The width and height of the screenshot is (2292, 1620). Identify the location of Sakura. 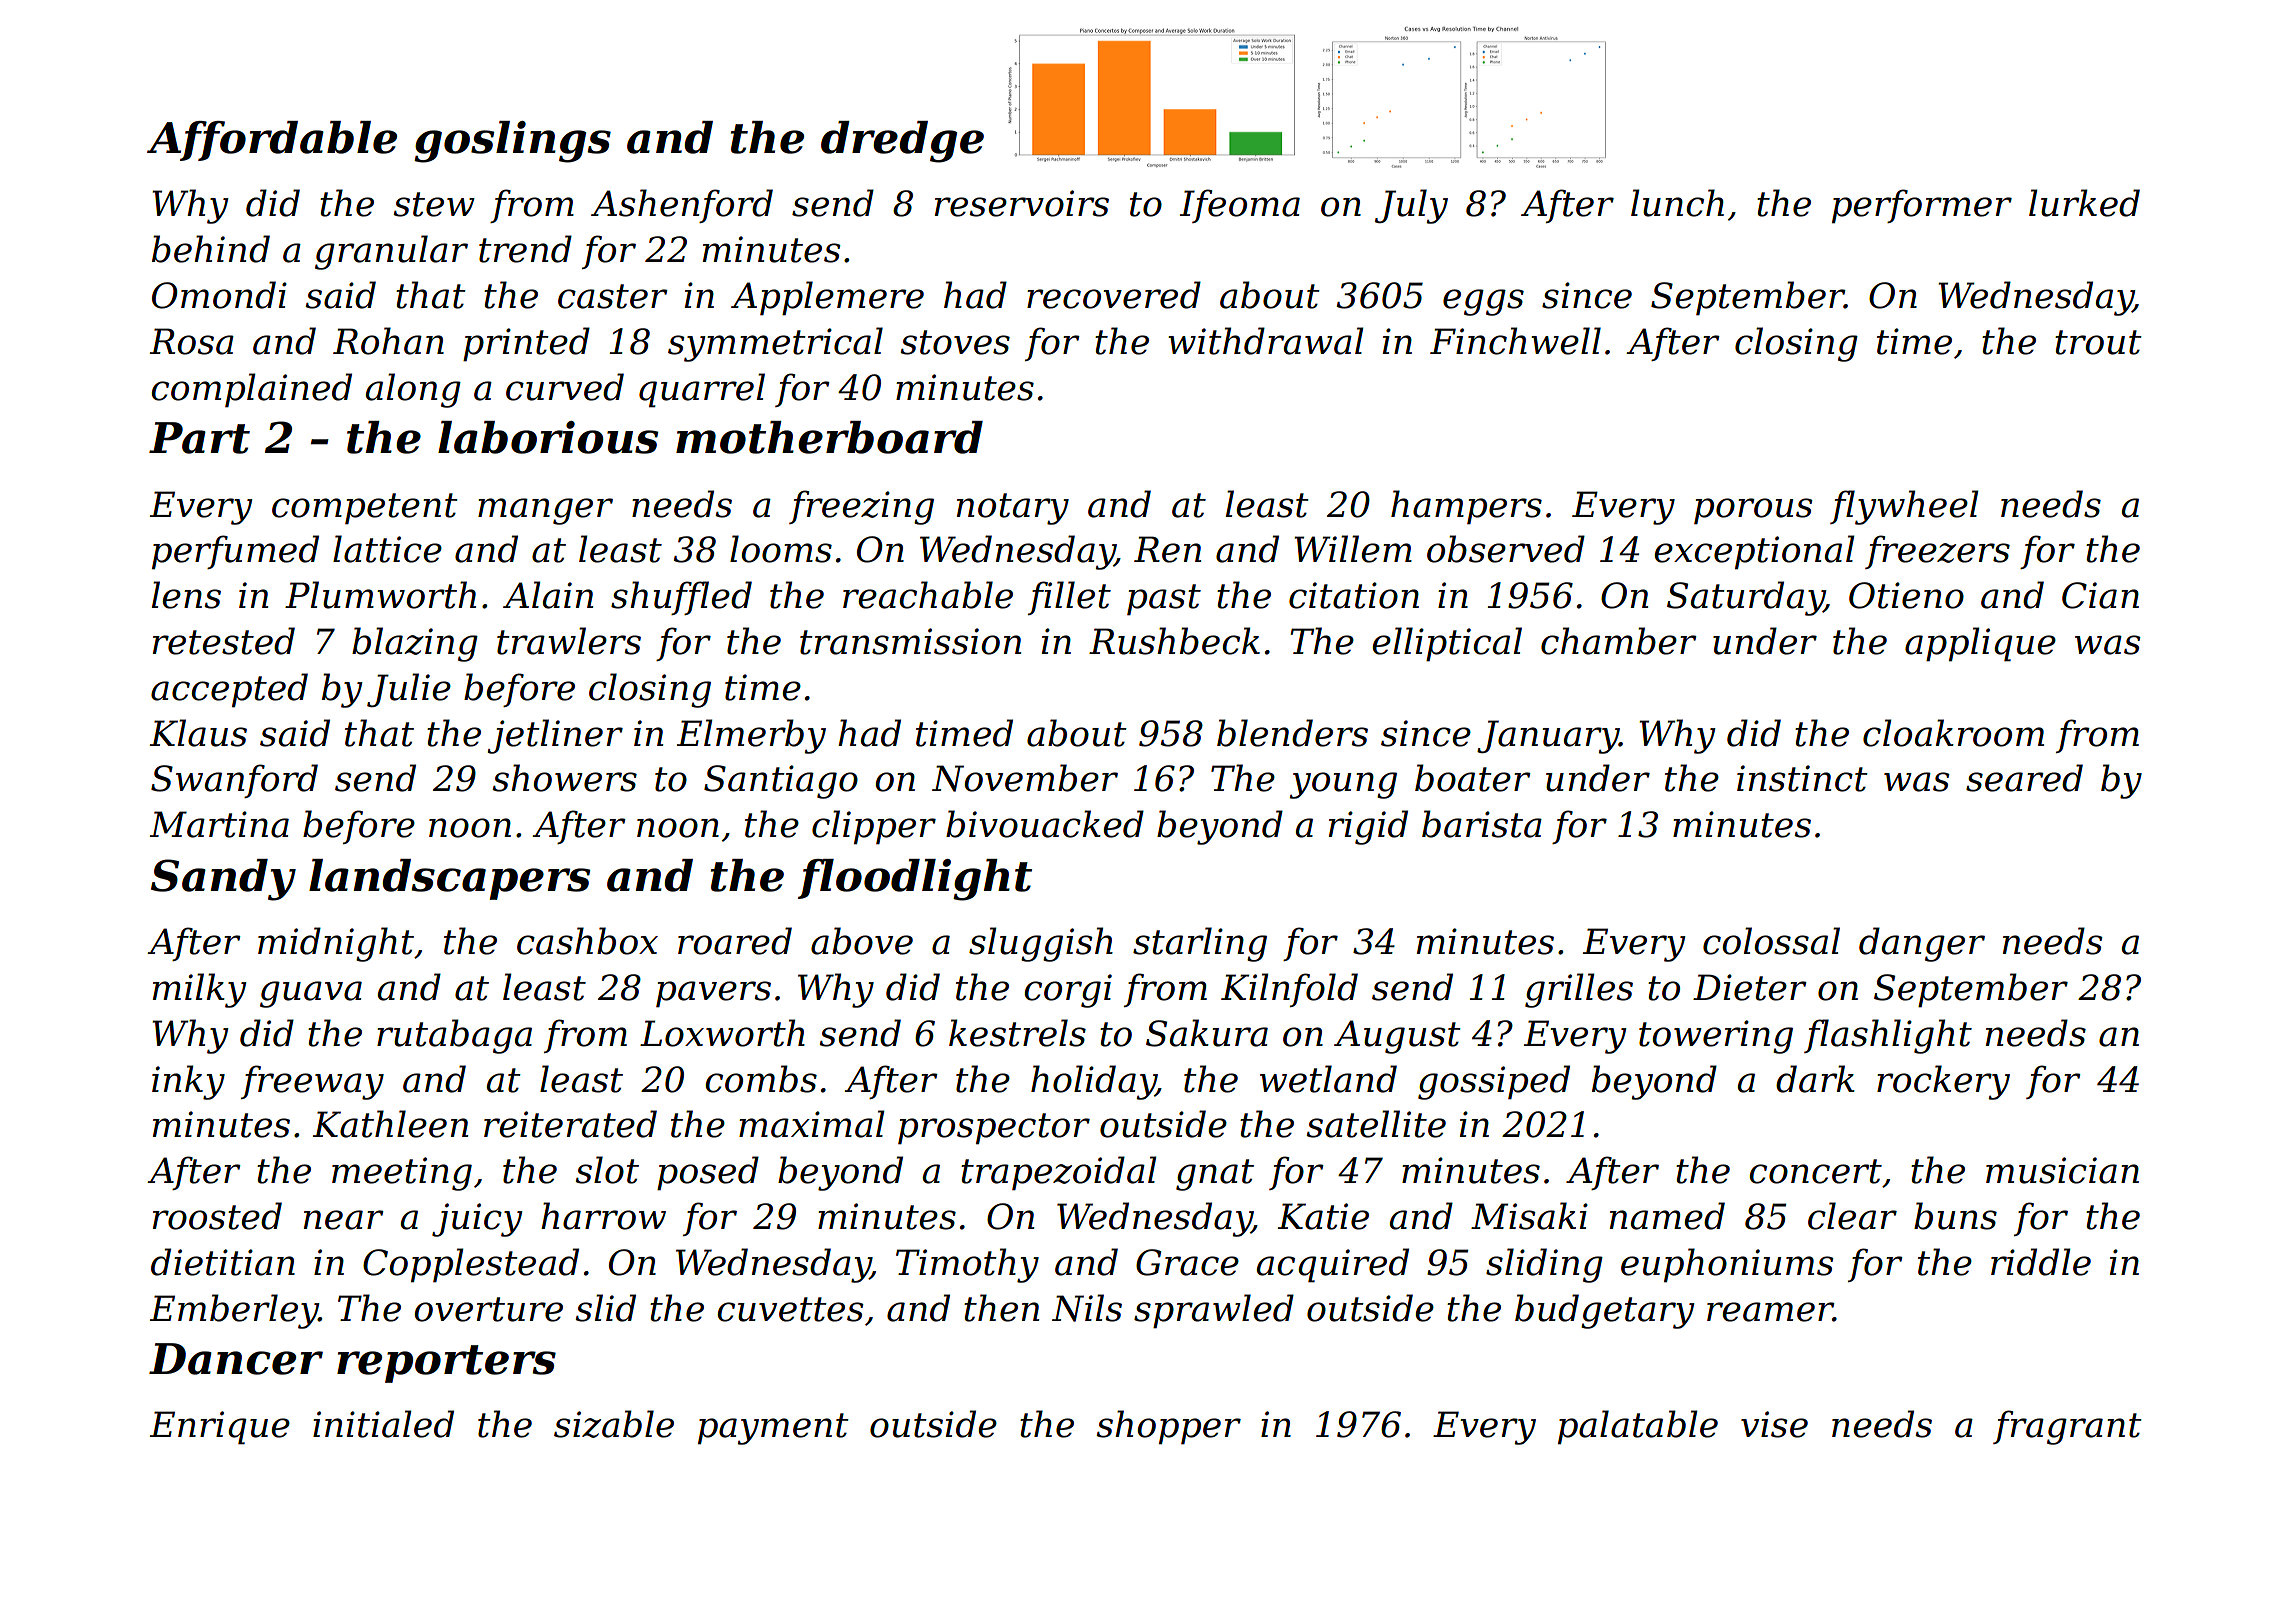
(1207, 1033).
